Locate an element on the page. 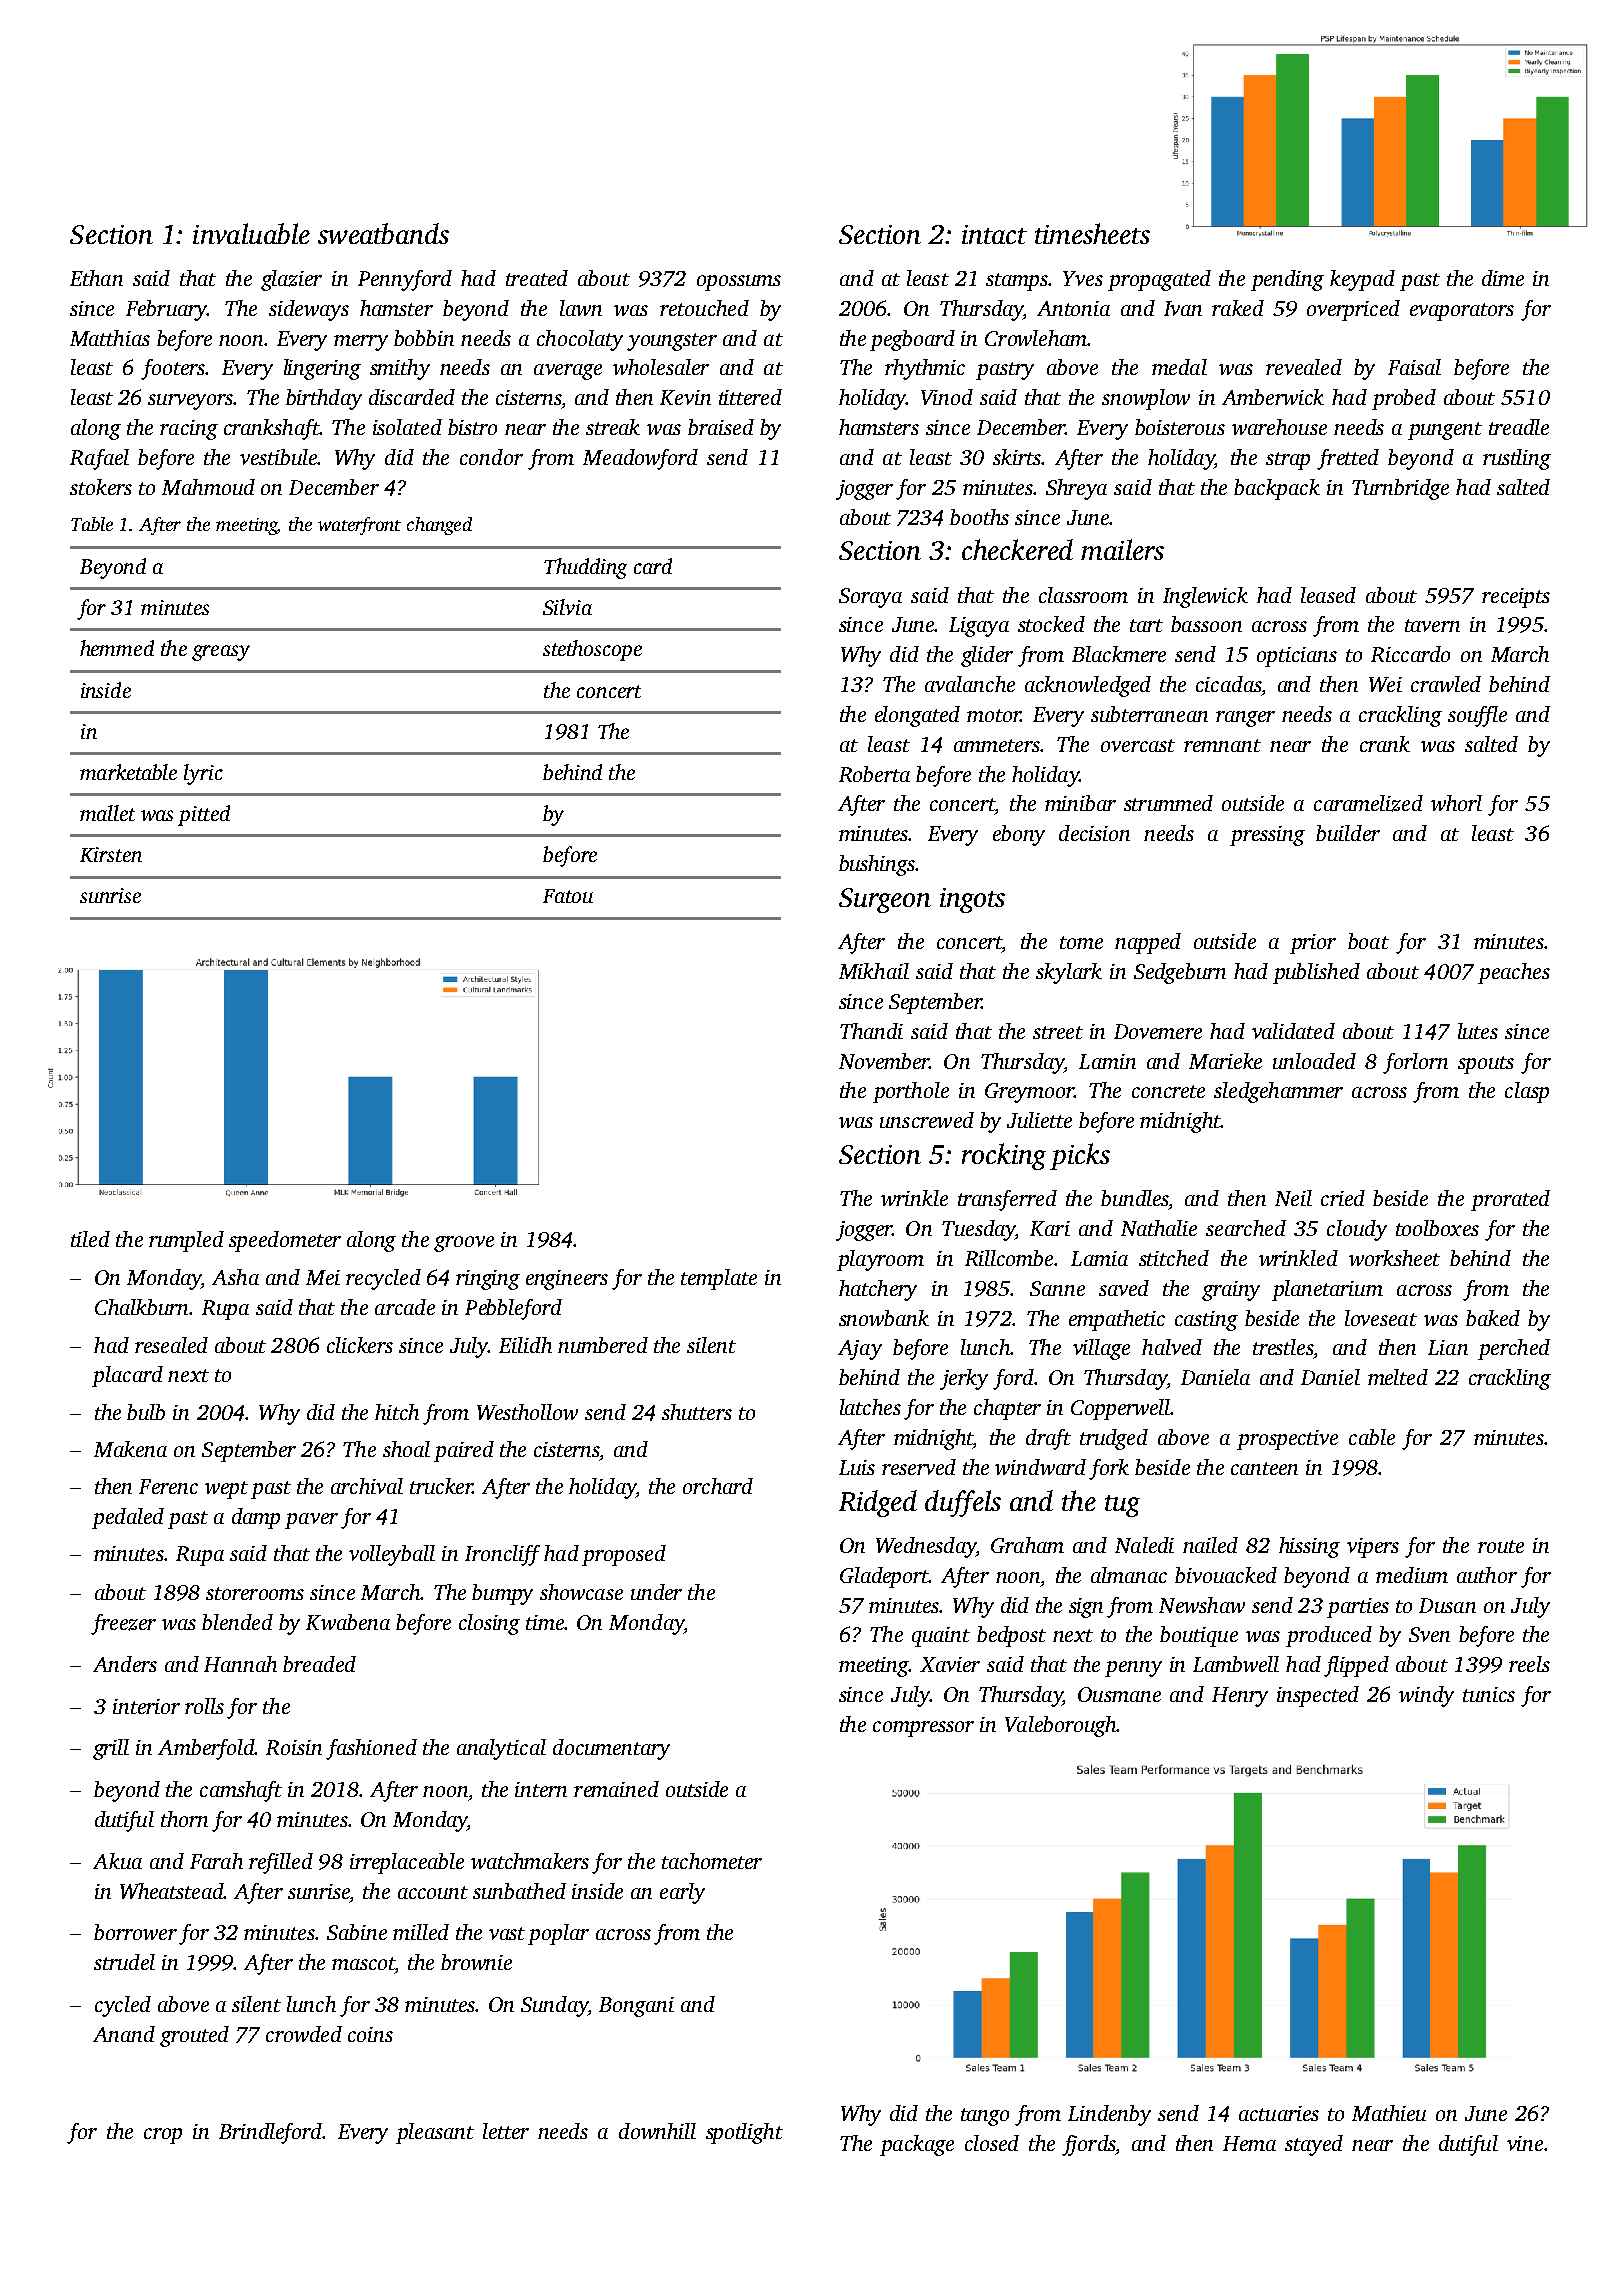 This image has width=1620, height=2292. saved is located at coordinates (1124, 1288).
